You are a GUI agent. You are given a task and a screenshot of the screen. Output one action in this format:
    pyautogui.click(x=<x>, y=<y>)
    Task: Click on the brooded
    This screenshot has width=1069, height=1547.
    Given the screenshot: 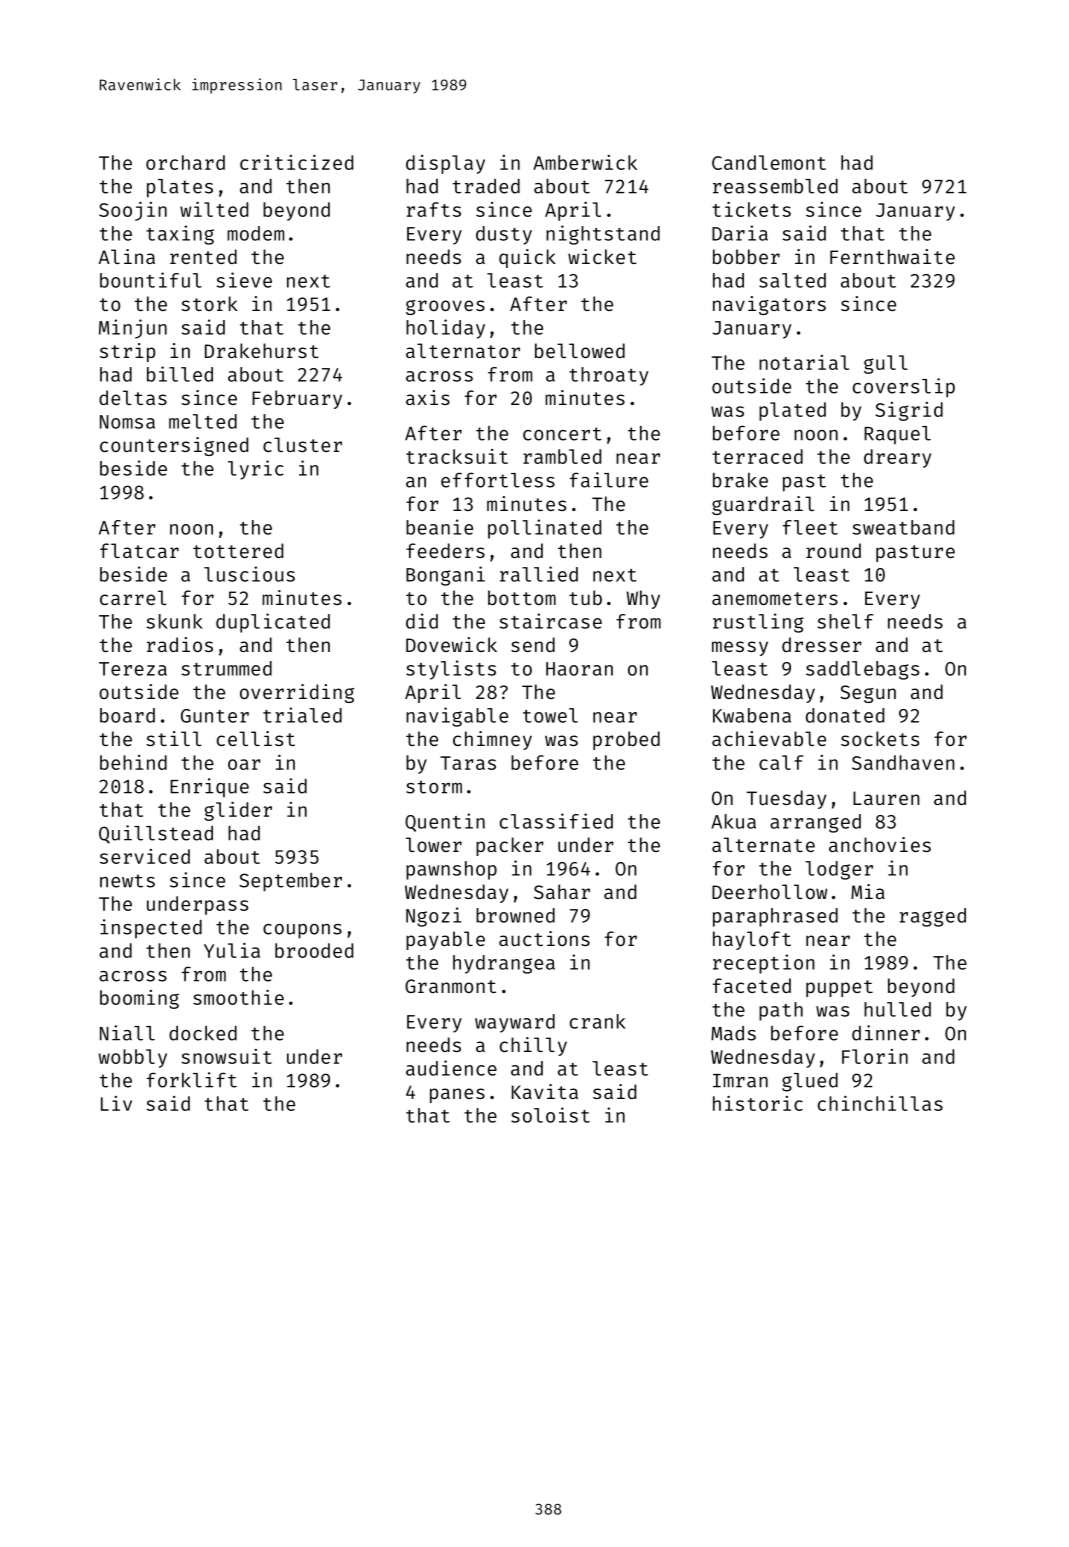 What is the action you would take?
    pyautogui.click(x=314, y=950)
